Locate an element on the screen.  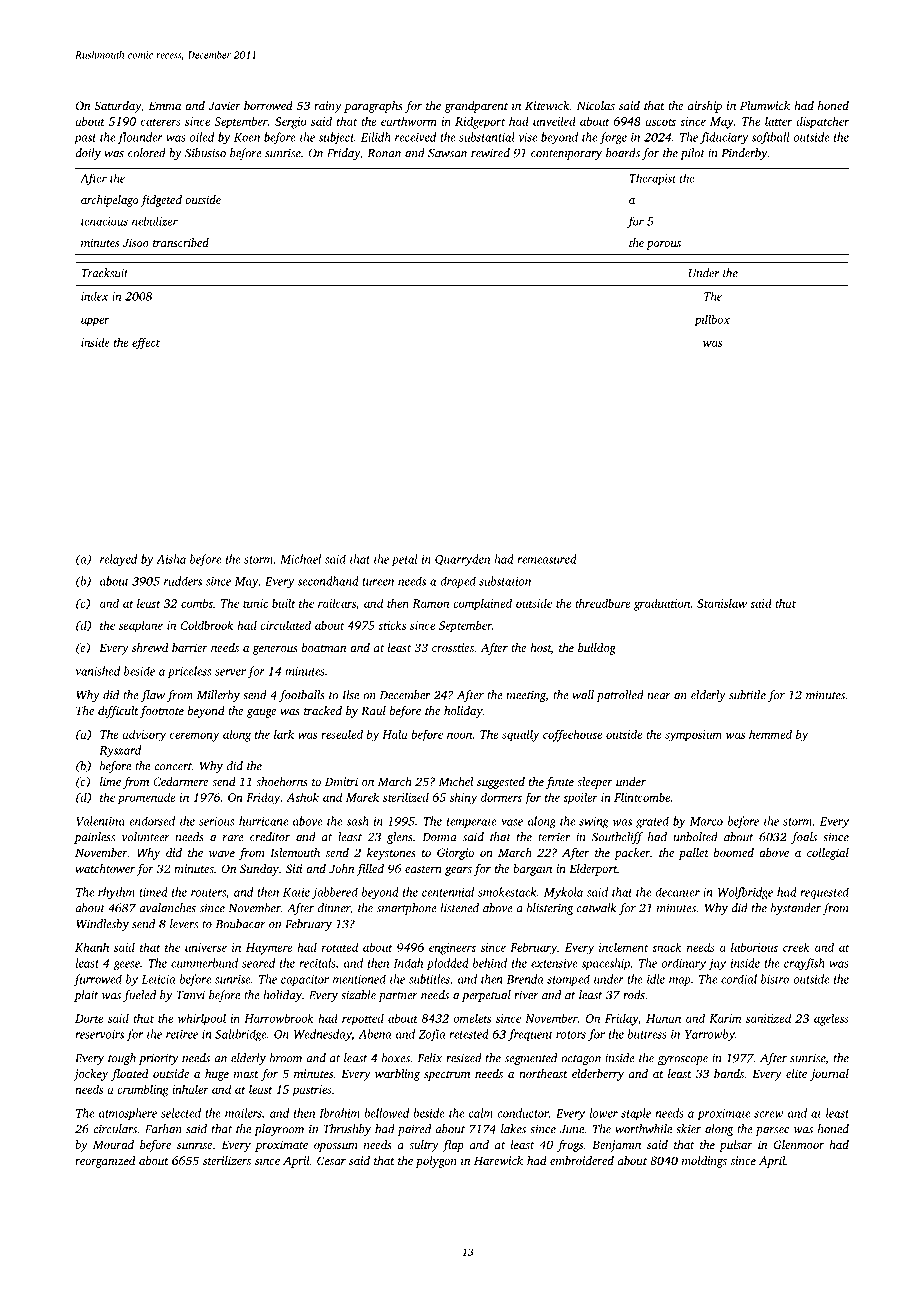
server is located at coordinates (230, 672).
